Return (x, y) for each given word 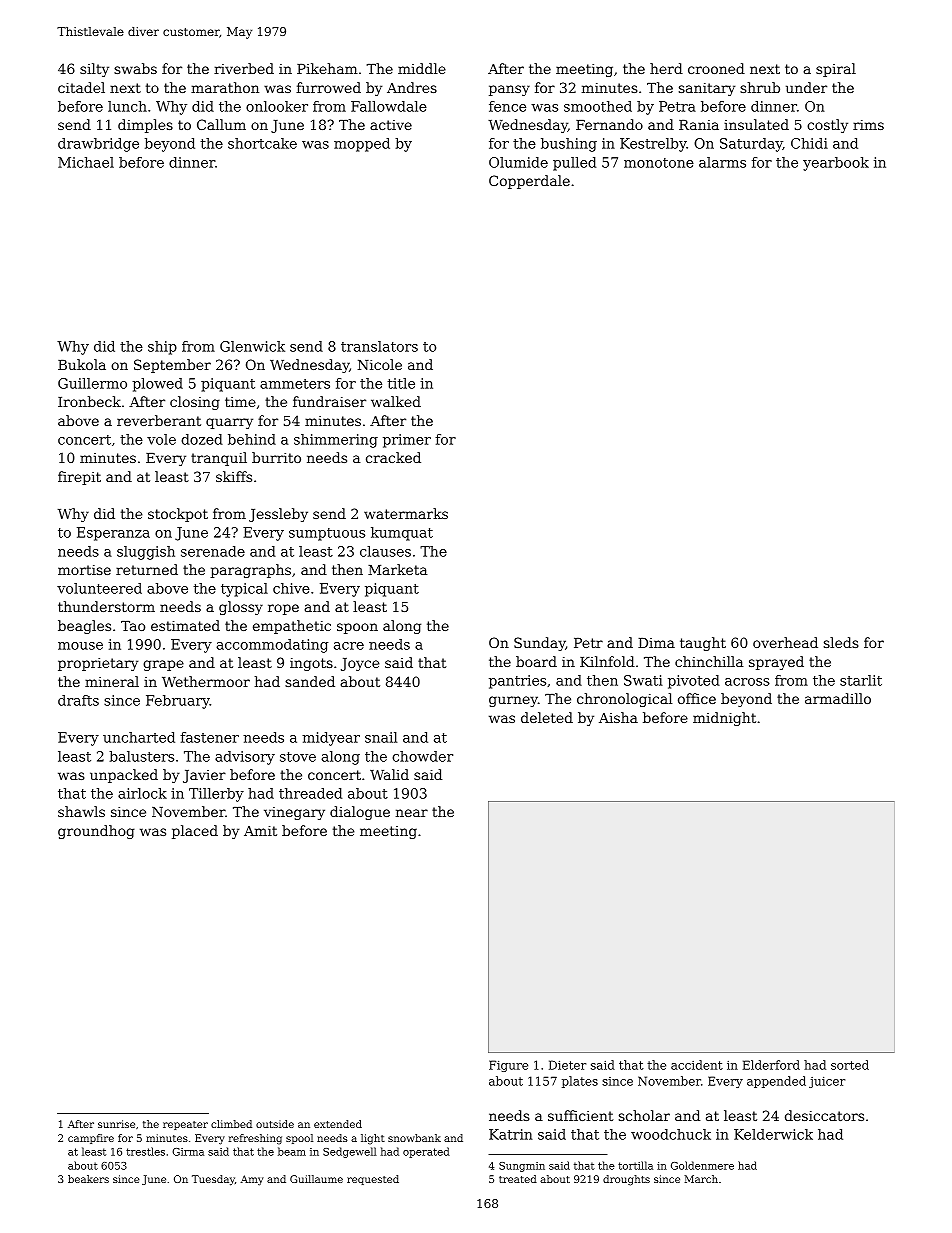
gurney (513, 701)
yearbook (836, 164)
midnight (724, 719)
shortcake (262, 143)
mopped (362, 145)
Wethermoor (206, 681)
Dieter (567, 1065)
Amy (252, 1180)
